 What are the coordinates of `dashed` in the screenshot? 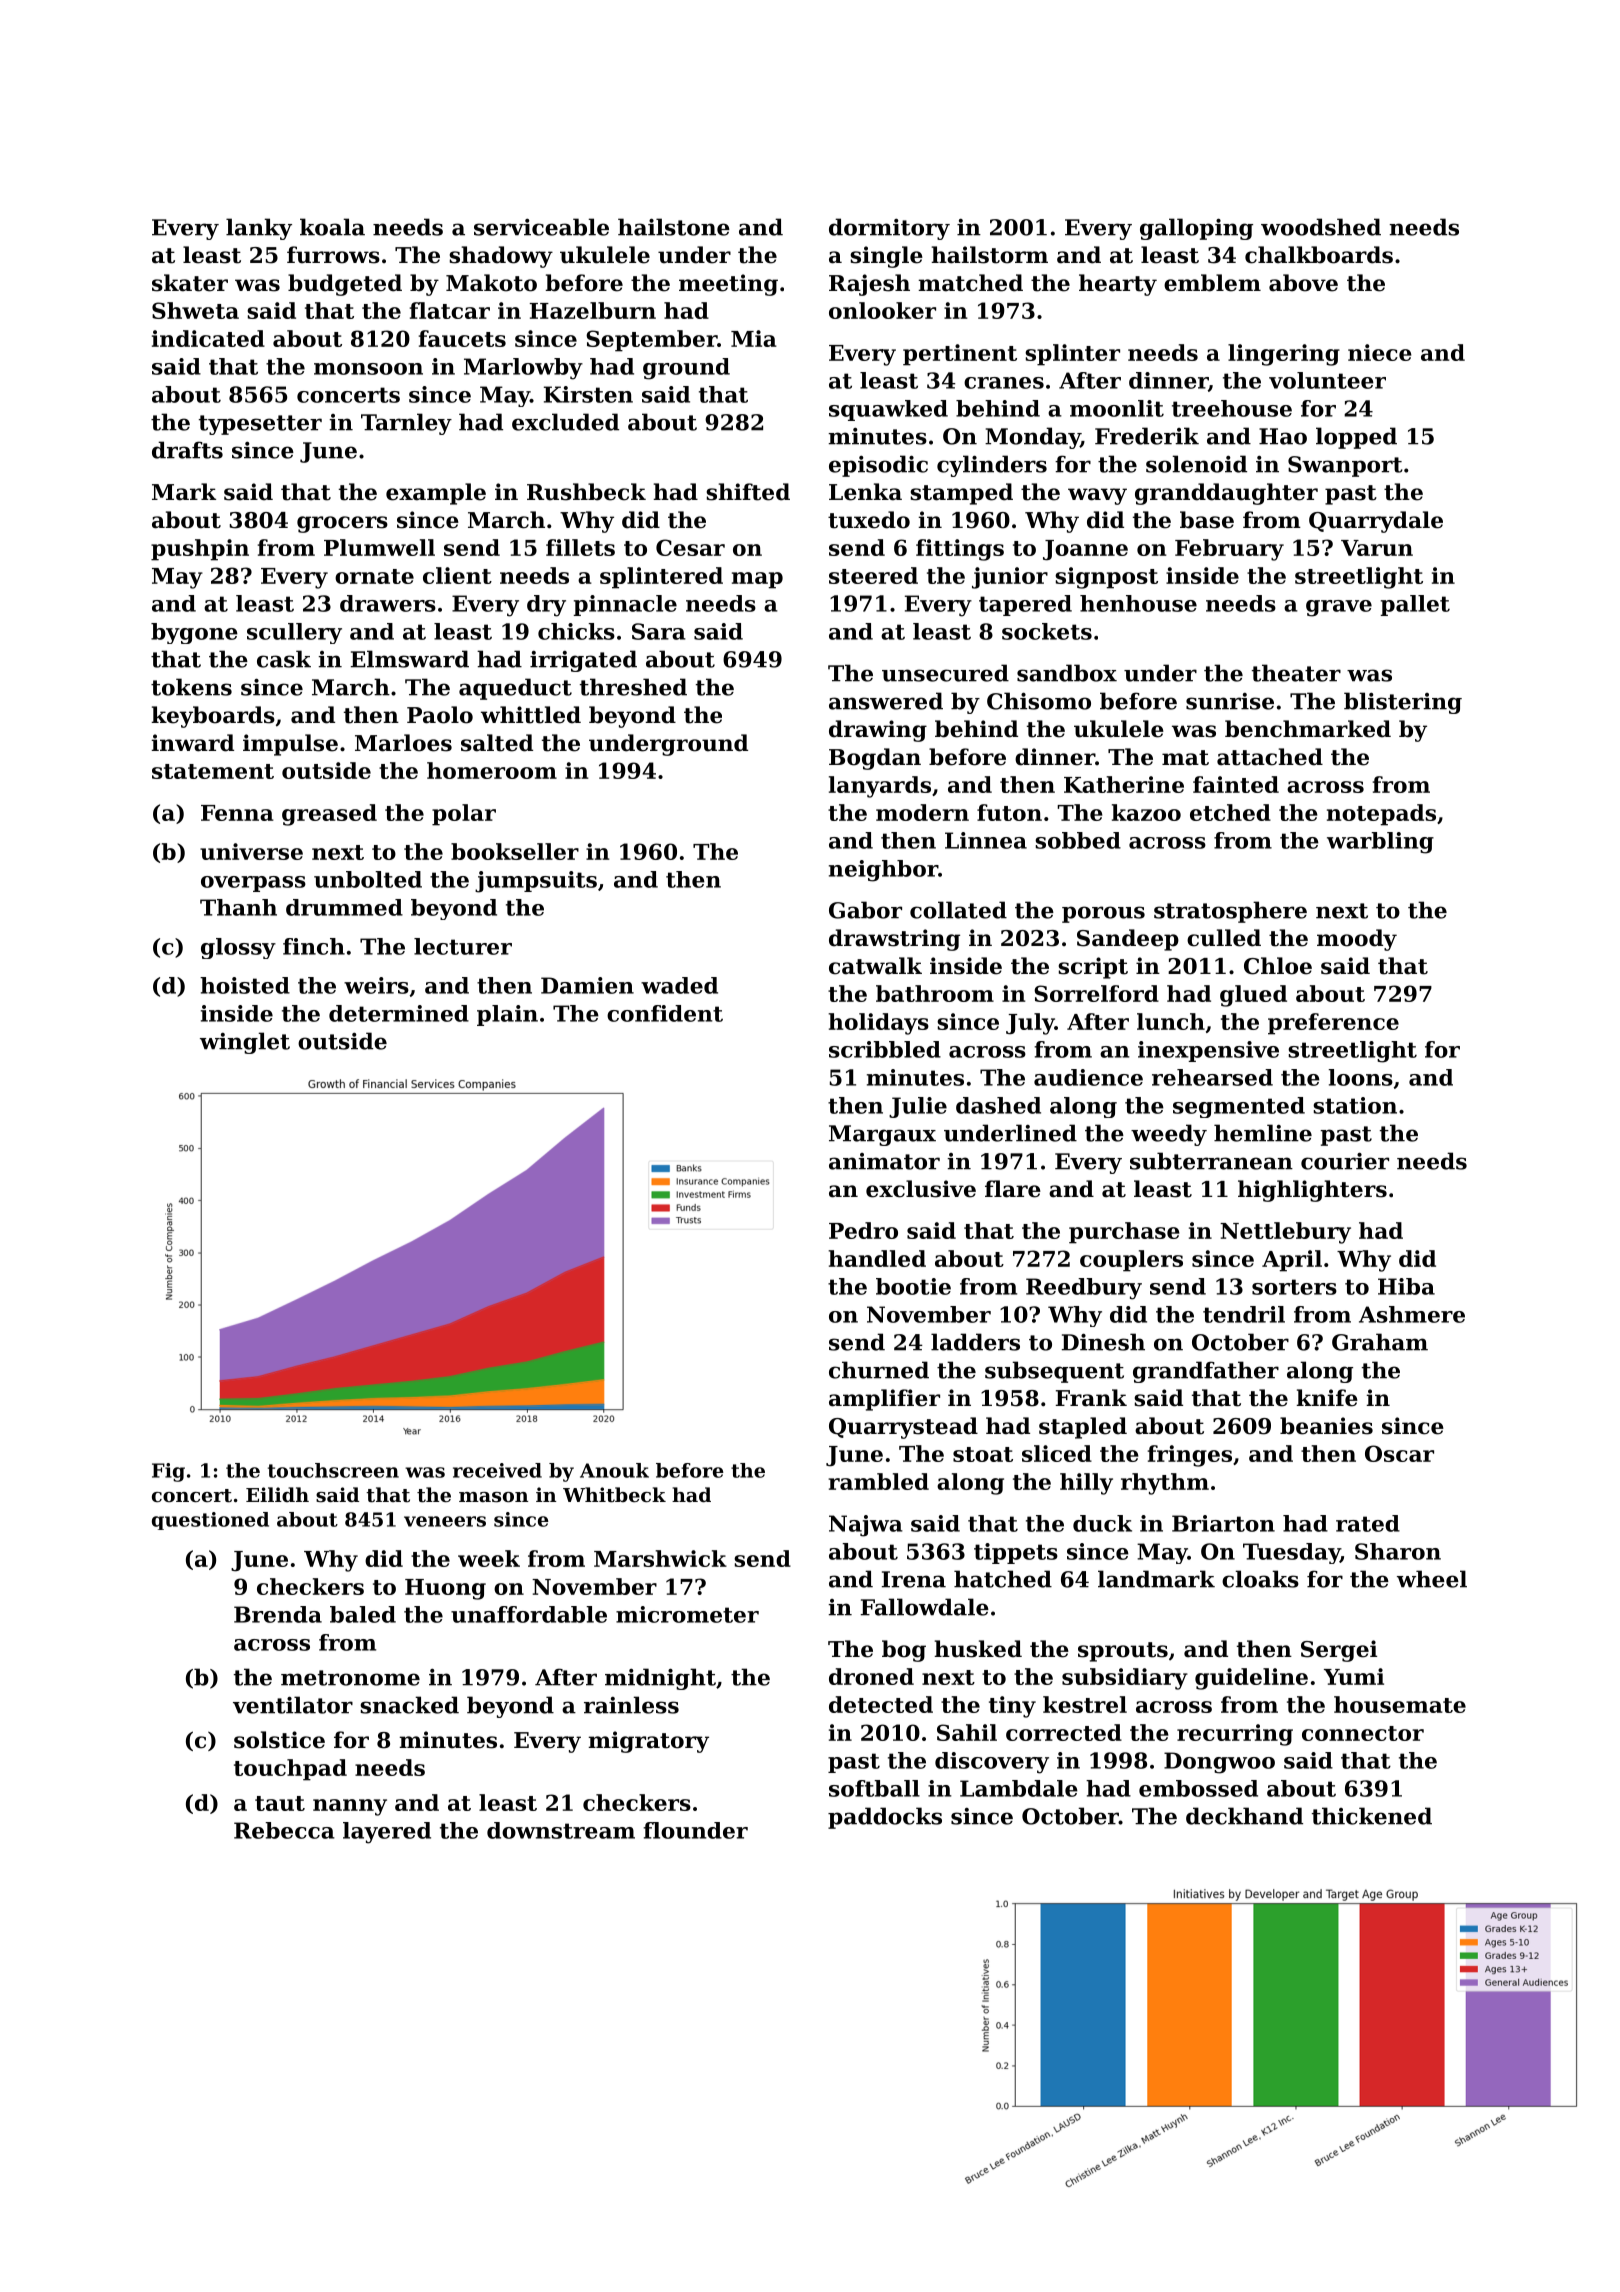 It's located at (998, 1105).
